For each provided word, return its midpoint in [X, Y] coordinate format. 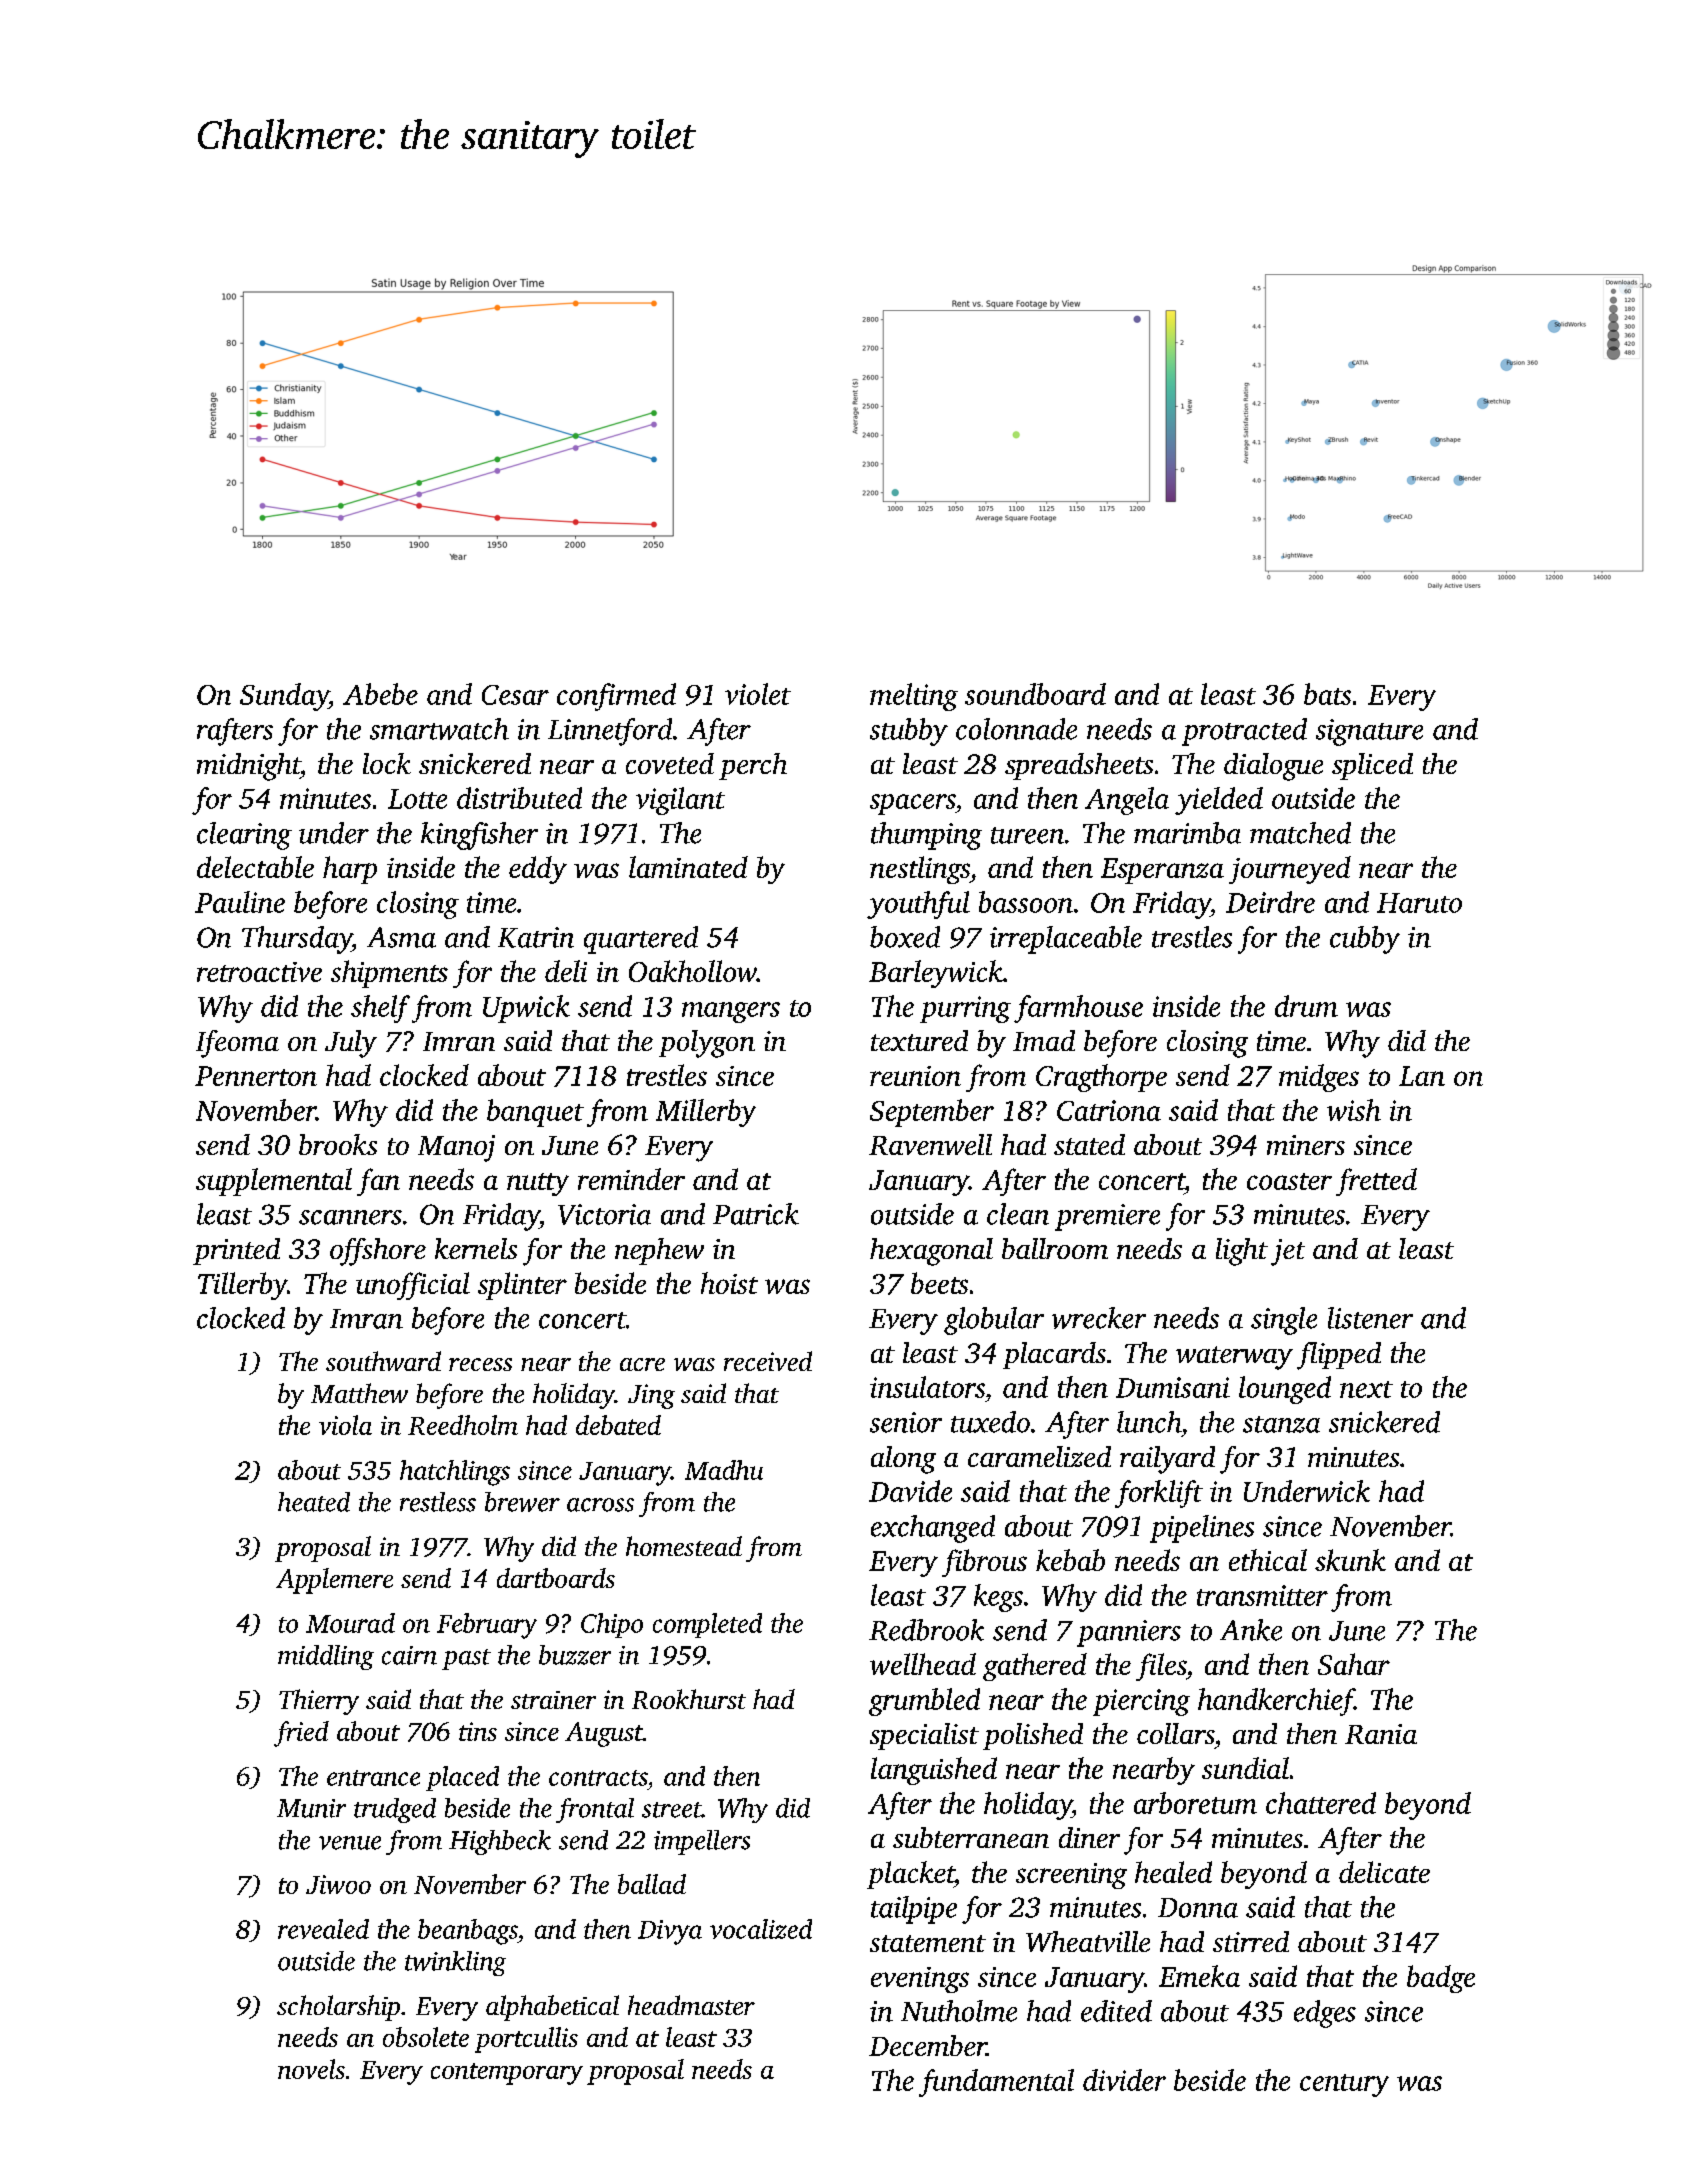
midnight [248, 767]
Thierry [319, 1702]
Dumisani [1173, 1387]
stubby [909, 732]
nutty [538, 1184]
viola [345, 1425]
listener [1370, 1318]
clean [1018, 1214]
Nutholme [959, 2011]
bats [1327, 694]
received [768, 1361]
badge [1441, 1979]
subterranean [971, 1837]
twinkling [455, 1963]
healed [1173, 1872]
